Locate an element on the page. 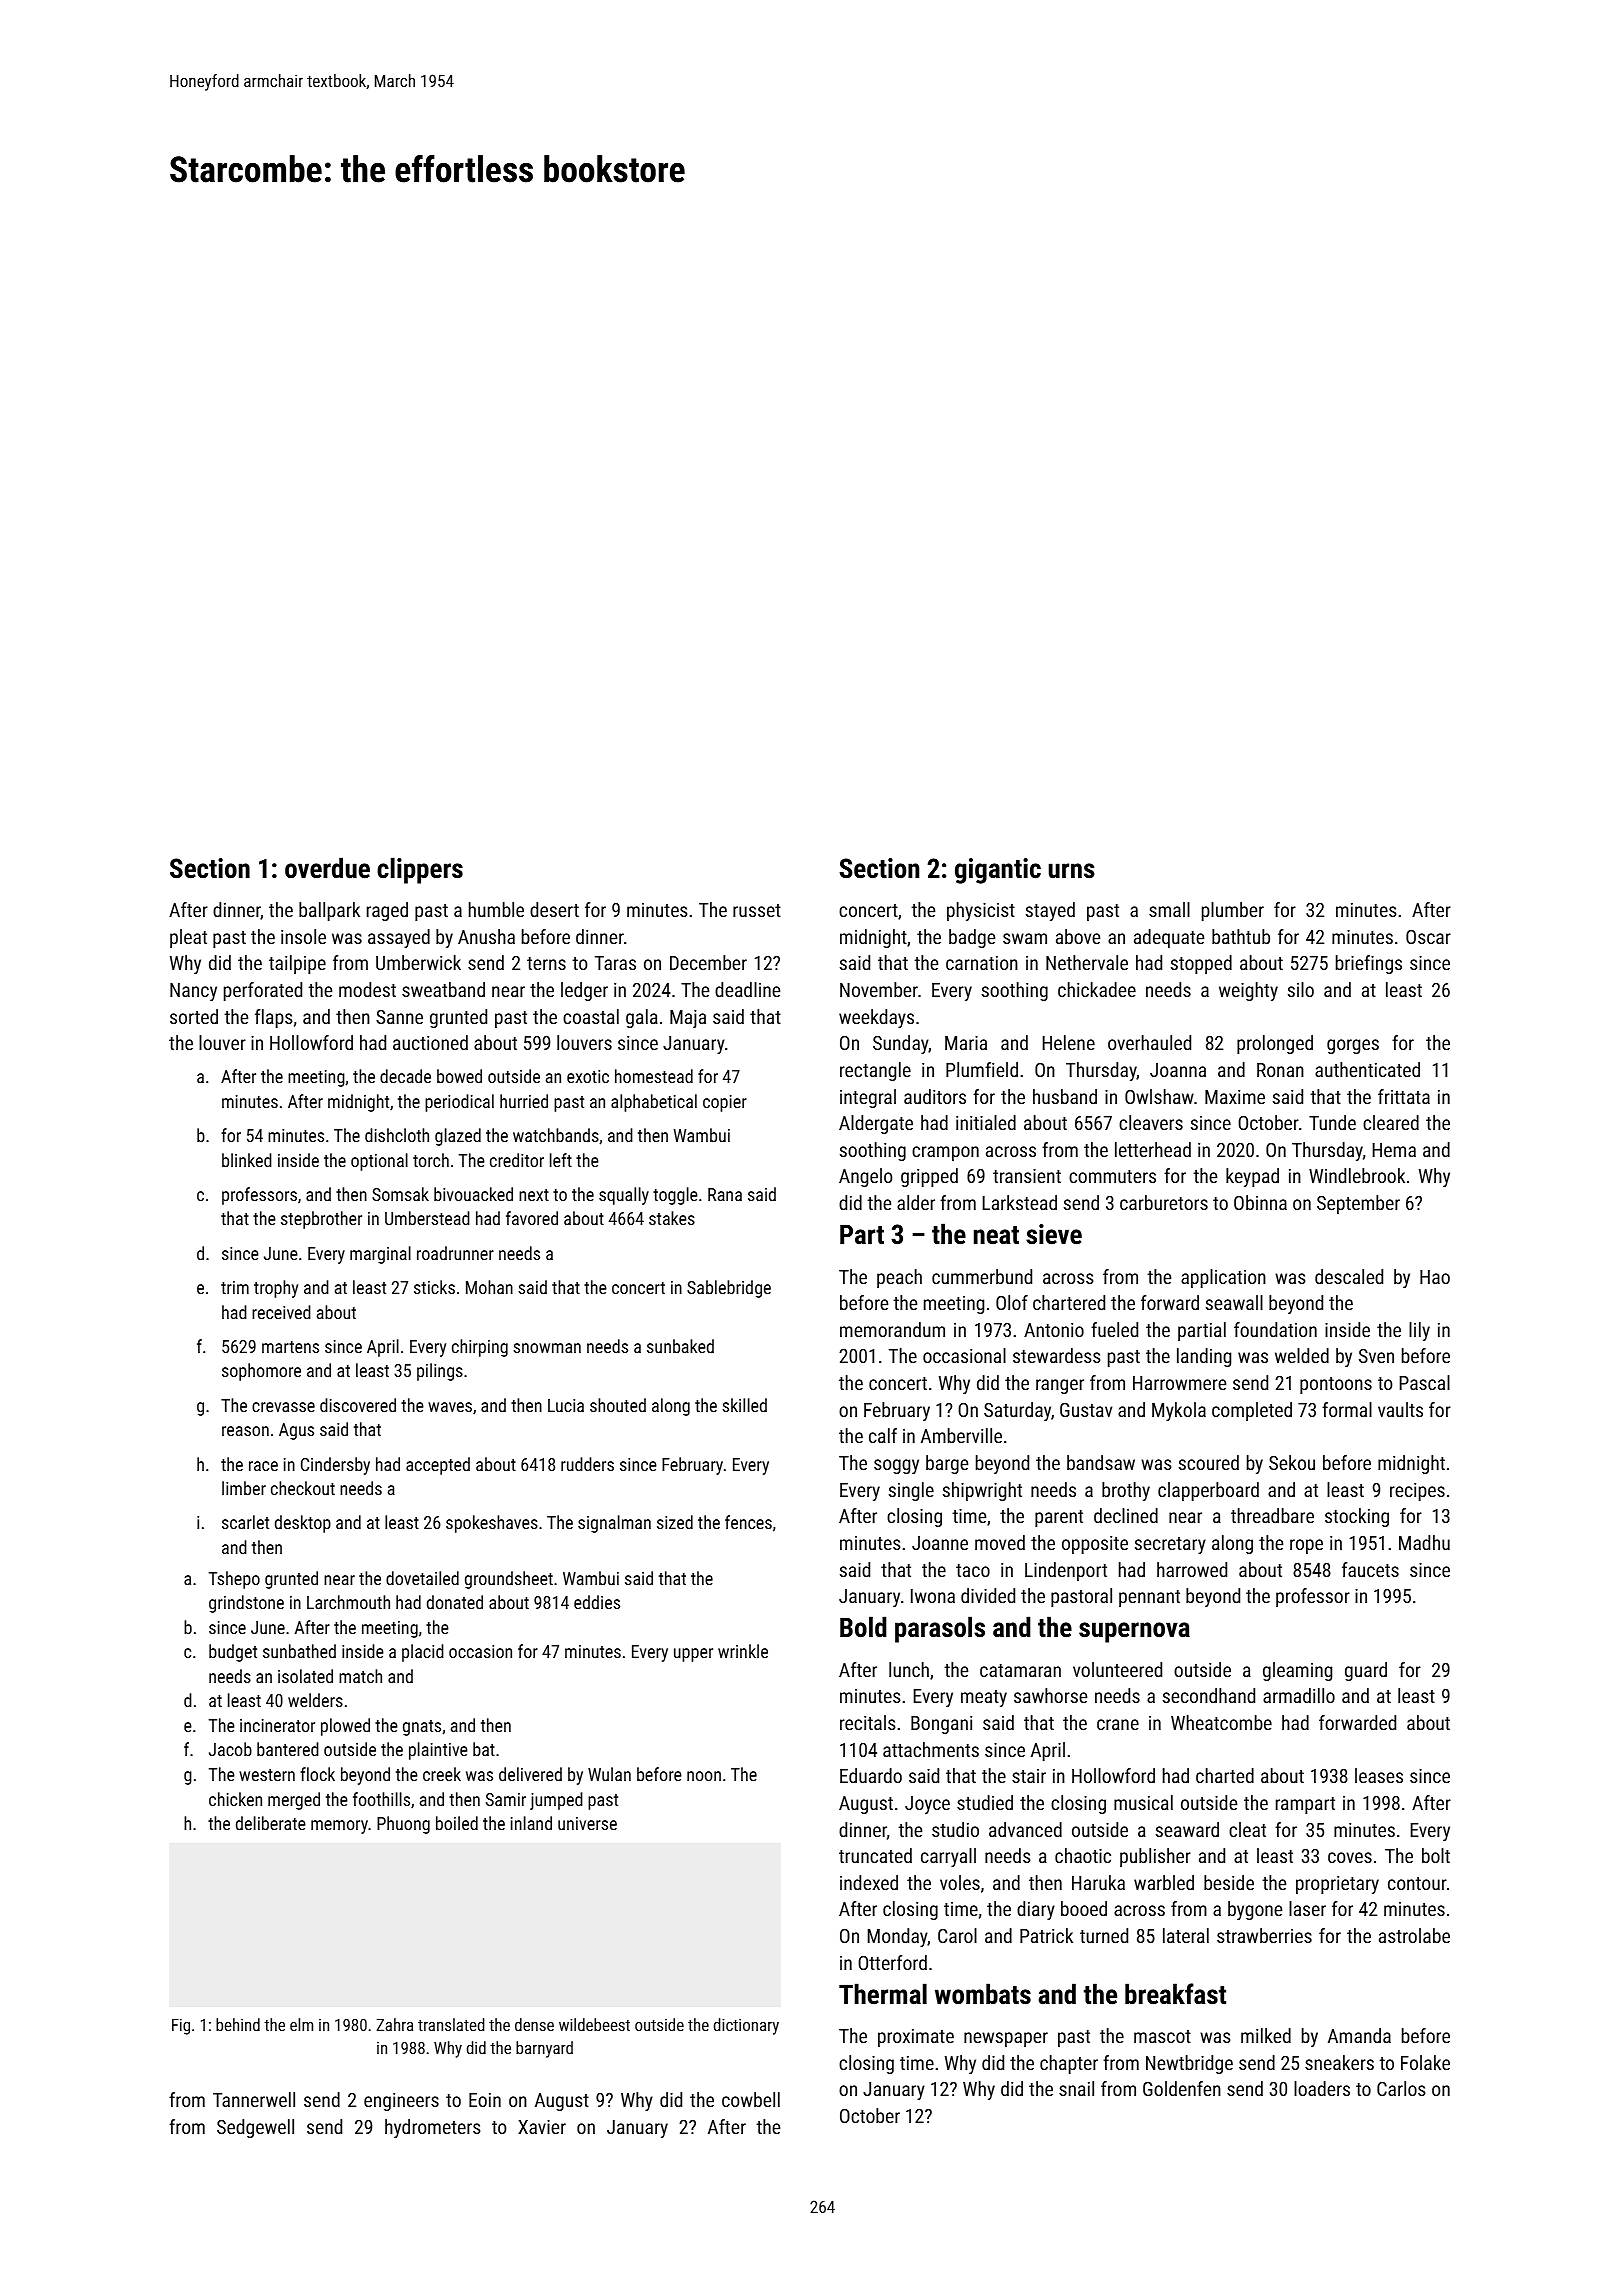 This document has height=2292, width=1620. Sablebridge is located at coordinates (729, 1289).
